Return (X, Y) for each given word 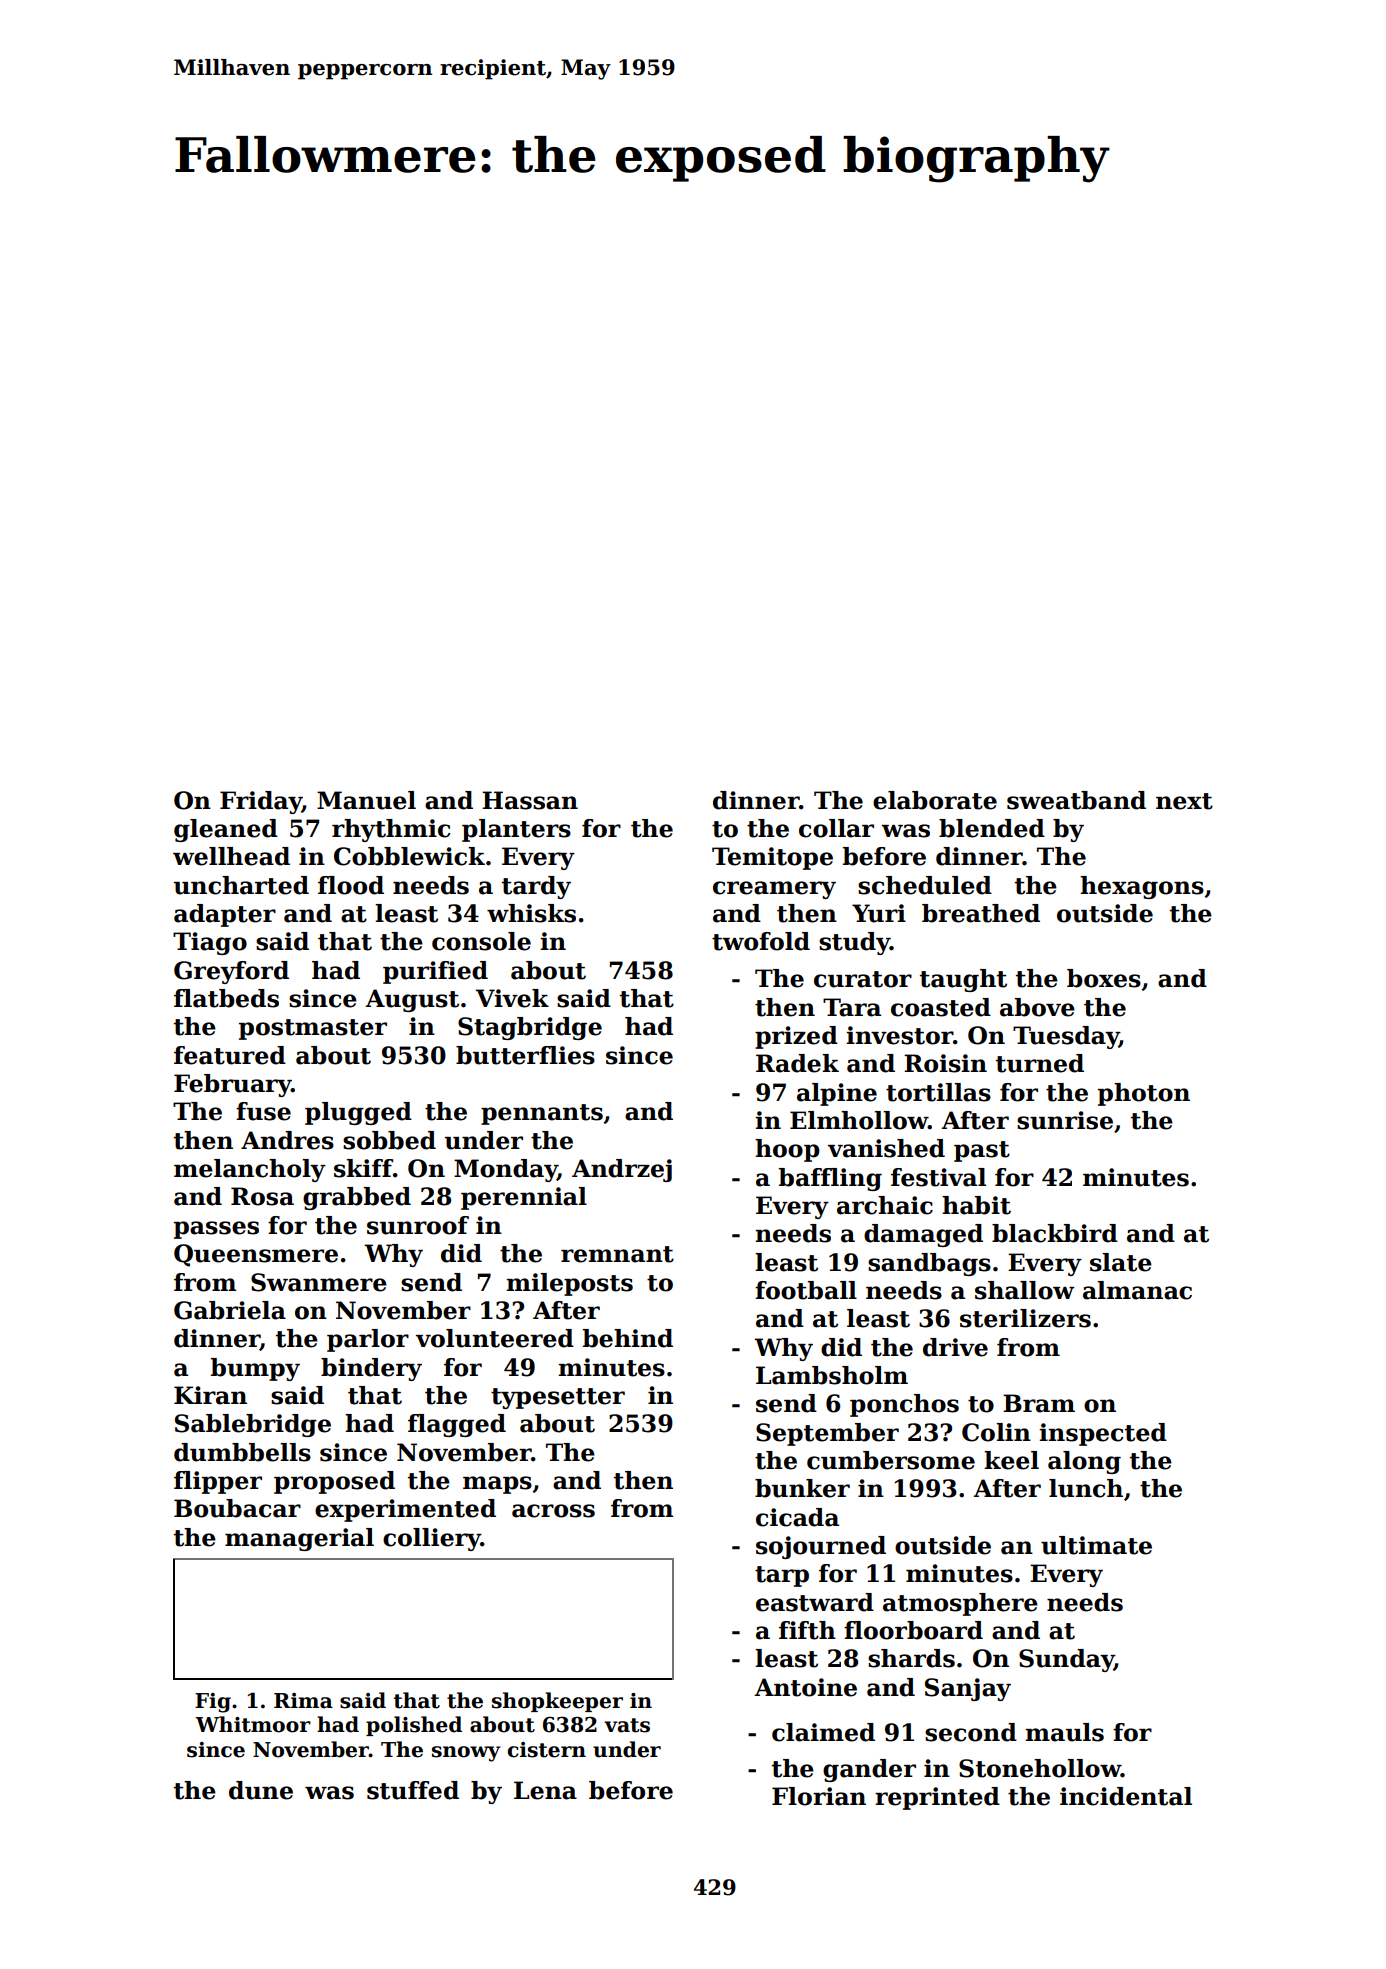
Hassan (530, 800)
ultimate (1096, 1545)
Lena (545, 1790)
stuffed (413, 1790)
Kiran (210, 1395)
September (827, 1434)
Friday (261, 802)
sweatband (1076, 800)
